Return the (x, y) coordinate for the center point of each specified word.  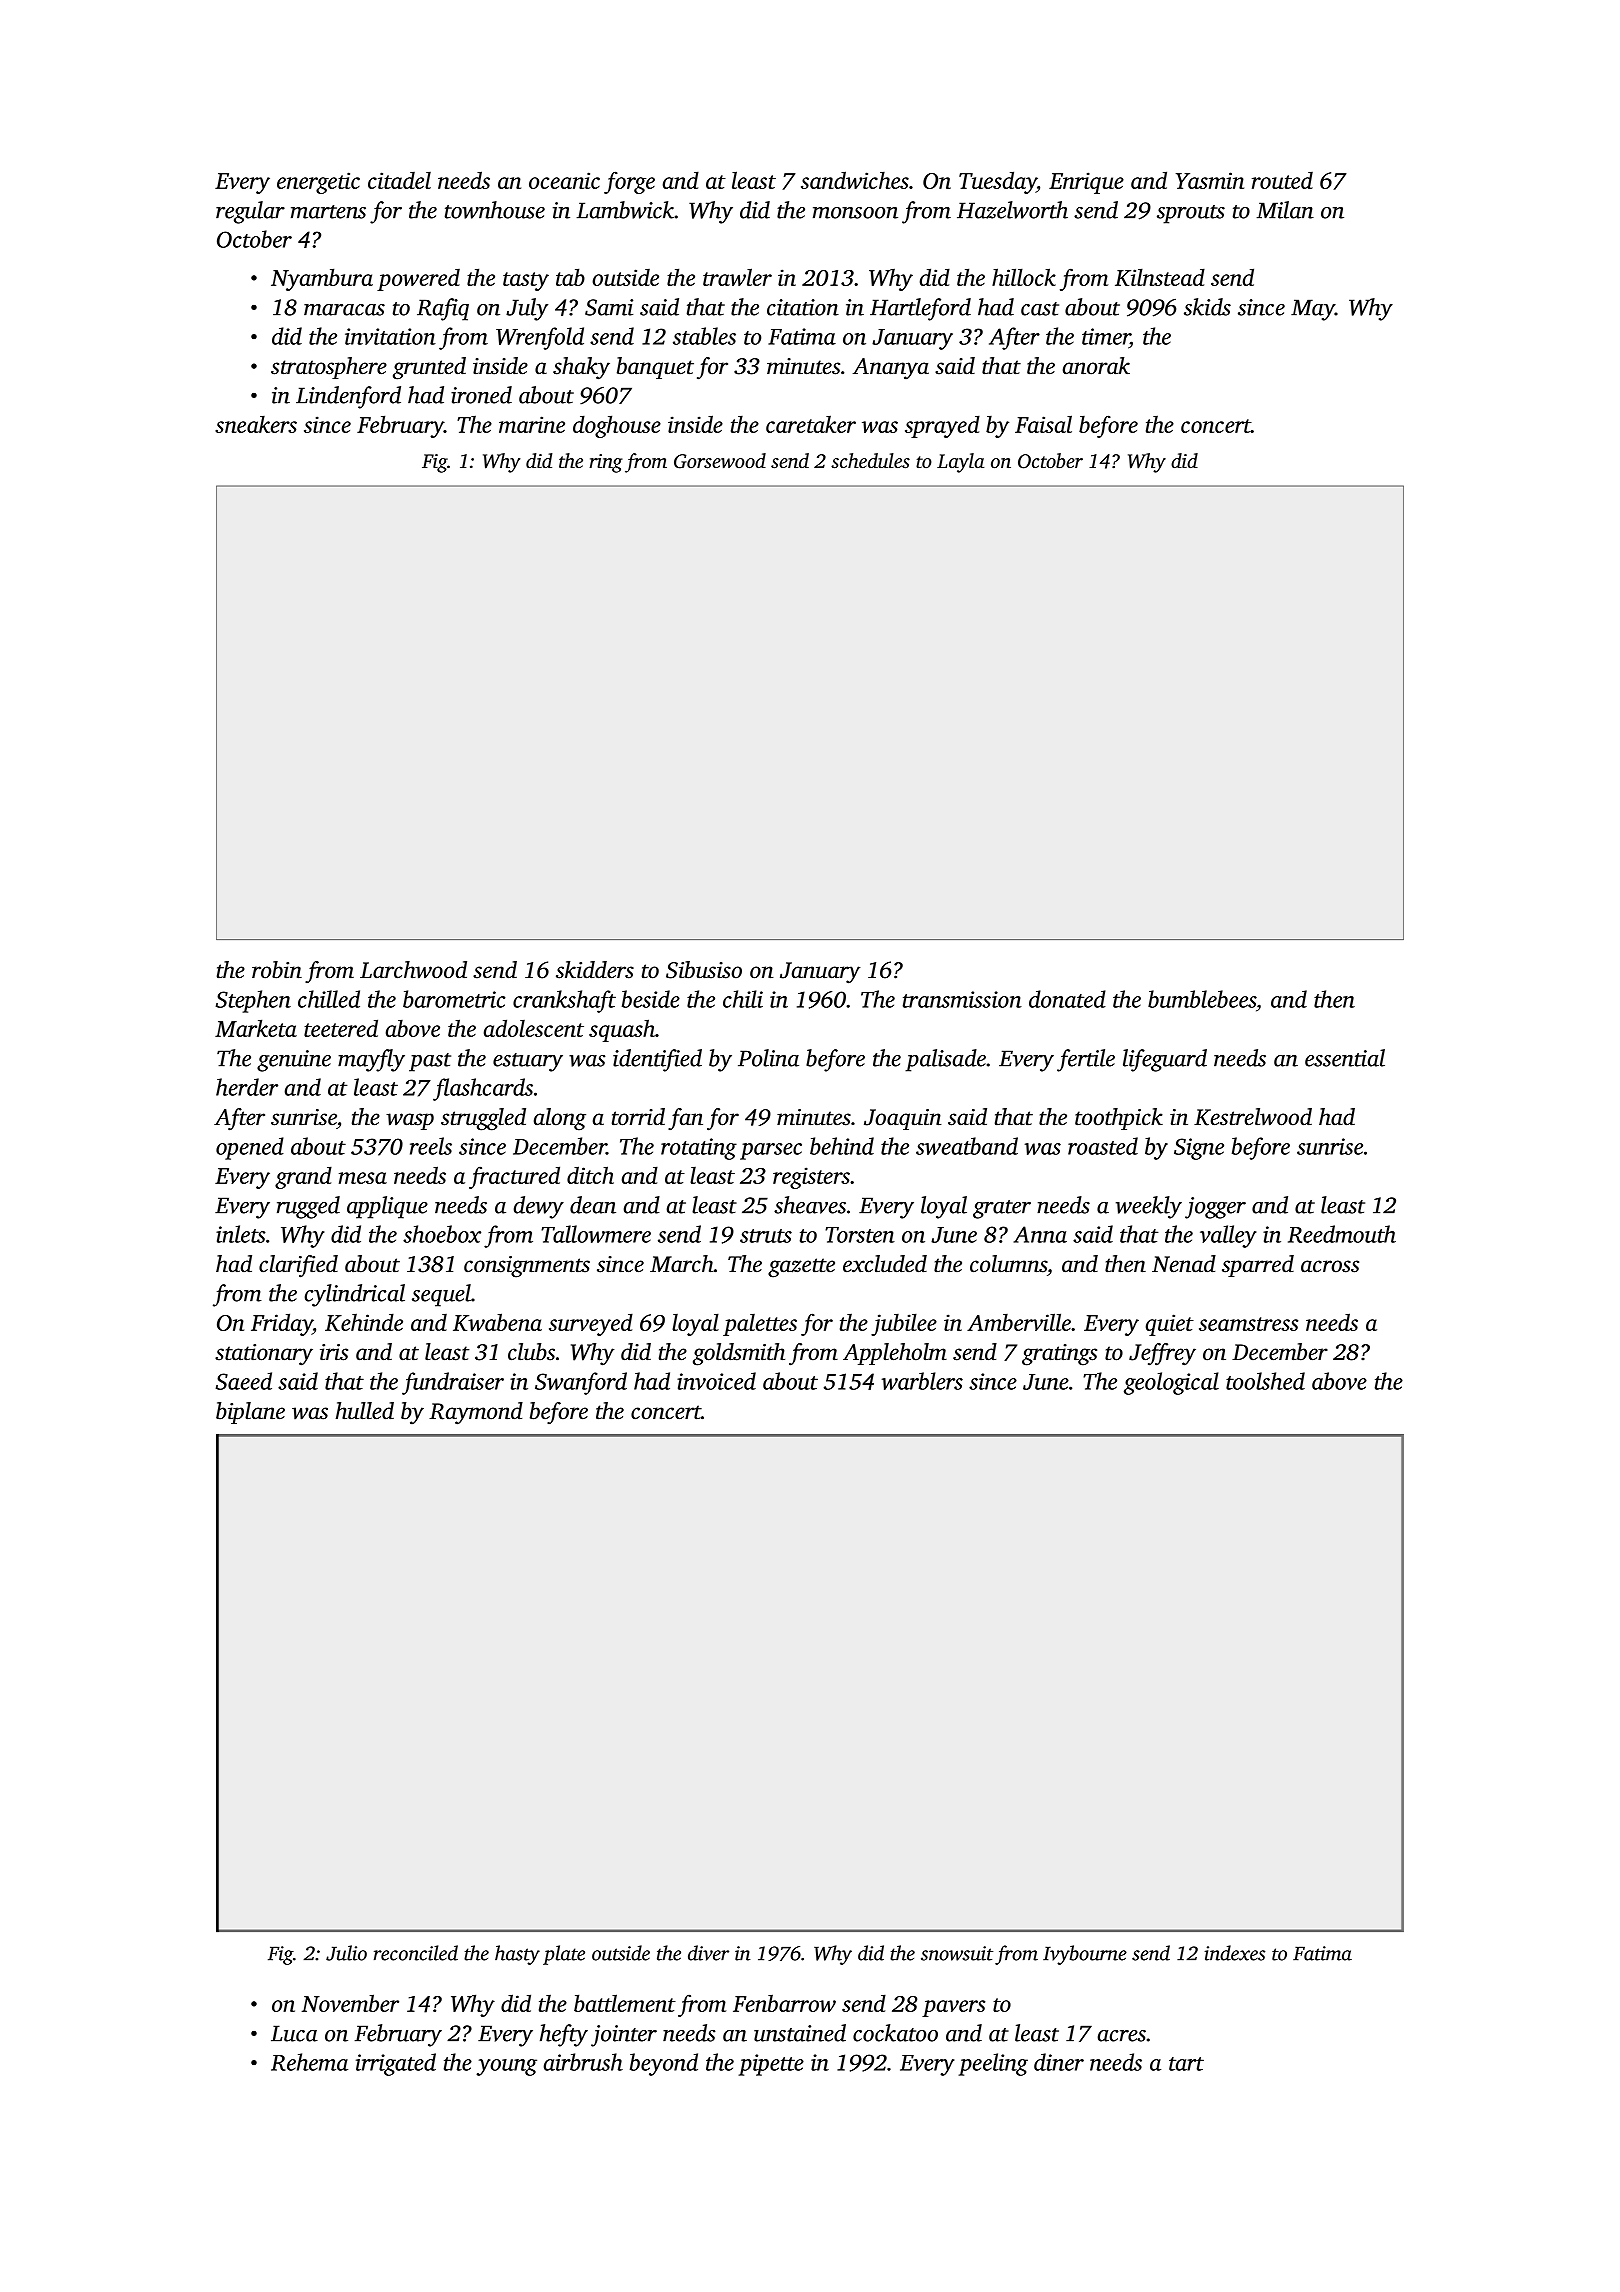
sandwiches (855, 180)
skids (1207, 307)
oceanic (564, 180)
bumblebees (1202, 999)
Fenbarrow (784, 2003)
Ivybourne (1085, 1955)
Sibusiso (704, 970)
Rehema (309, 2062)
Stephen (253, 1001)
